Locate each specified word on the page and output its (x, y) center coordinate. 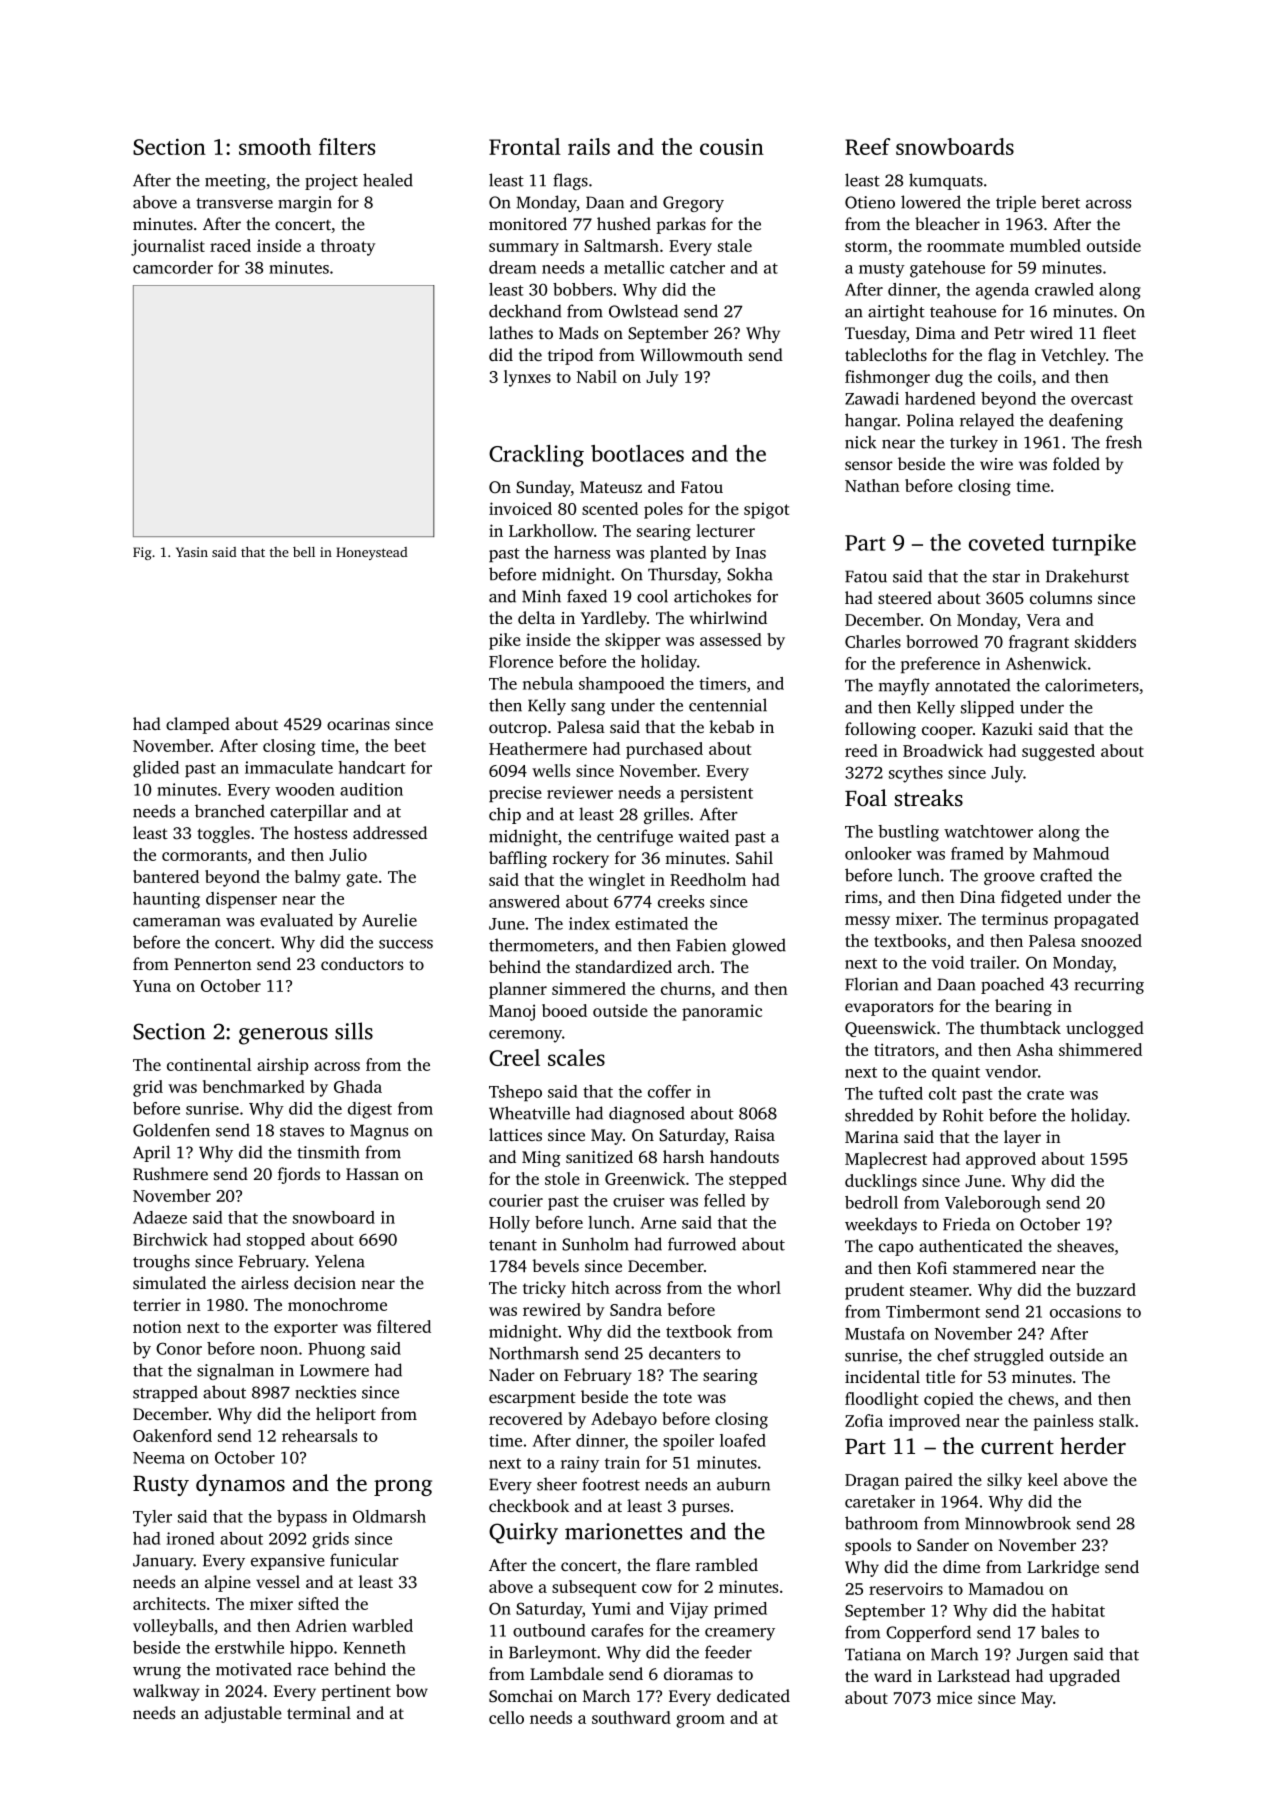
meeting (235, 182)
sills (354, 1031)
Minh (541, 596)
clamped (198, 725)
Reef (868, 146)
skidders (1105, 641)
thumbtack (1020, 1027)
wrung (157, 1673)
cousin (732, 146)
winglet (616, 881)
